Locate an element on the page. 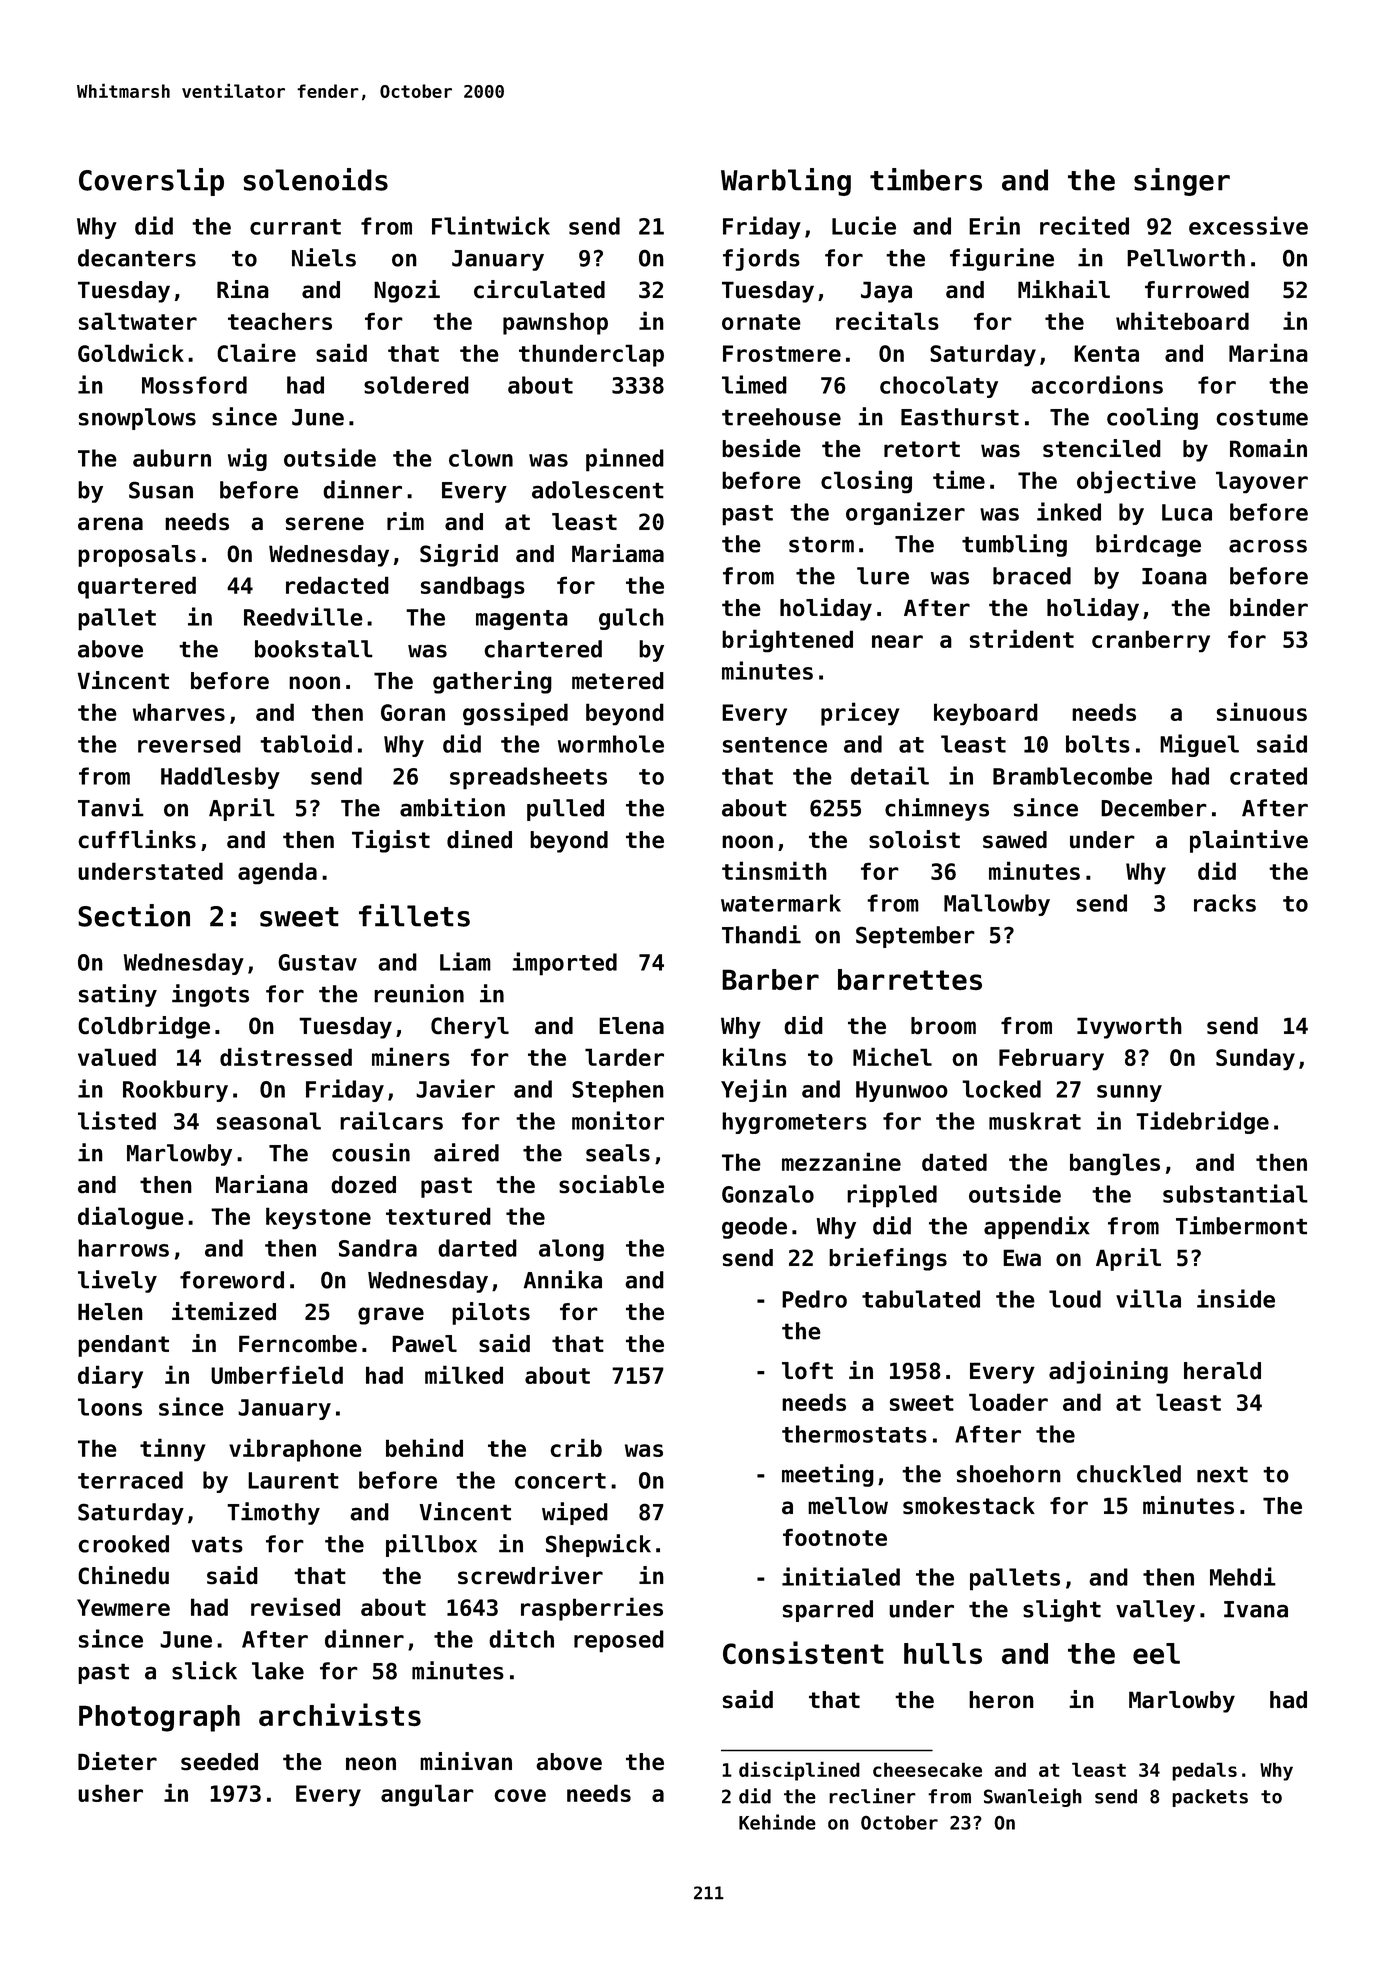  sawed is located at coordinates (1015, 840).
